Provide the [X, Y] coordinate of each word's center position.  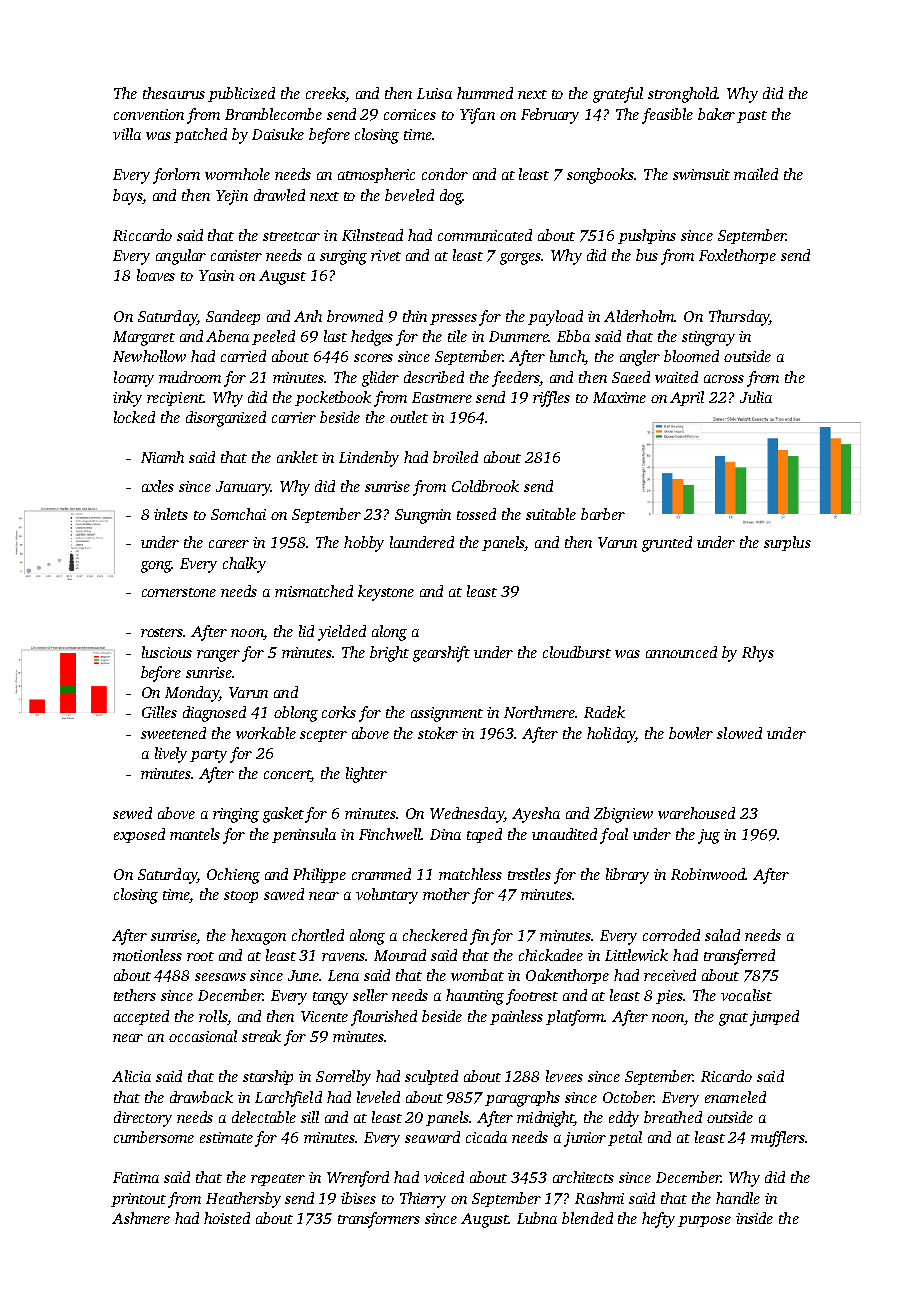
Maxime [619, 397]
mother [446, 894]
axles [158, 486]
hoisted [227, 1218]
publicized [241, 94]
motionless [147, 955]
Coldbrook [485, 486]
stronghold [683, 95]
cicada [486, 1137]
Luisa [434, 93]
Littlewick [636, 955]
